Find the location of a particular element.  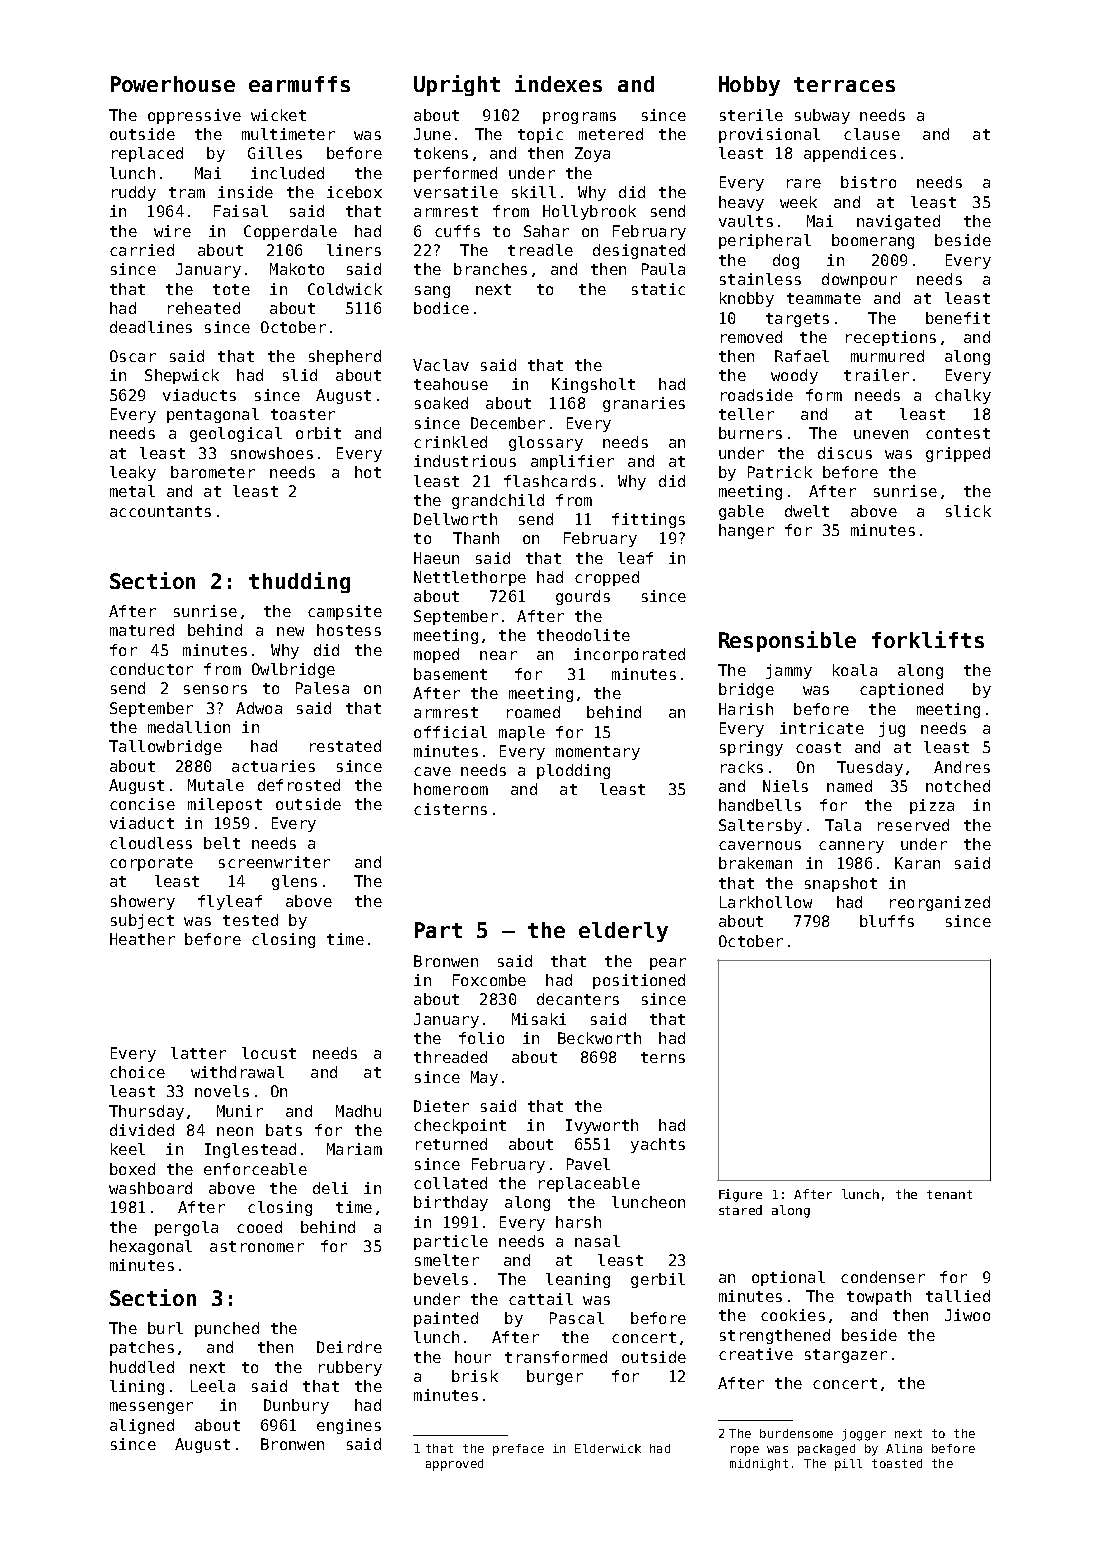

basement is located at coordinates (450, 674).
